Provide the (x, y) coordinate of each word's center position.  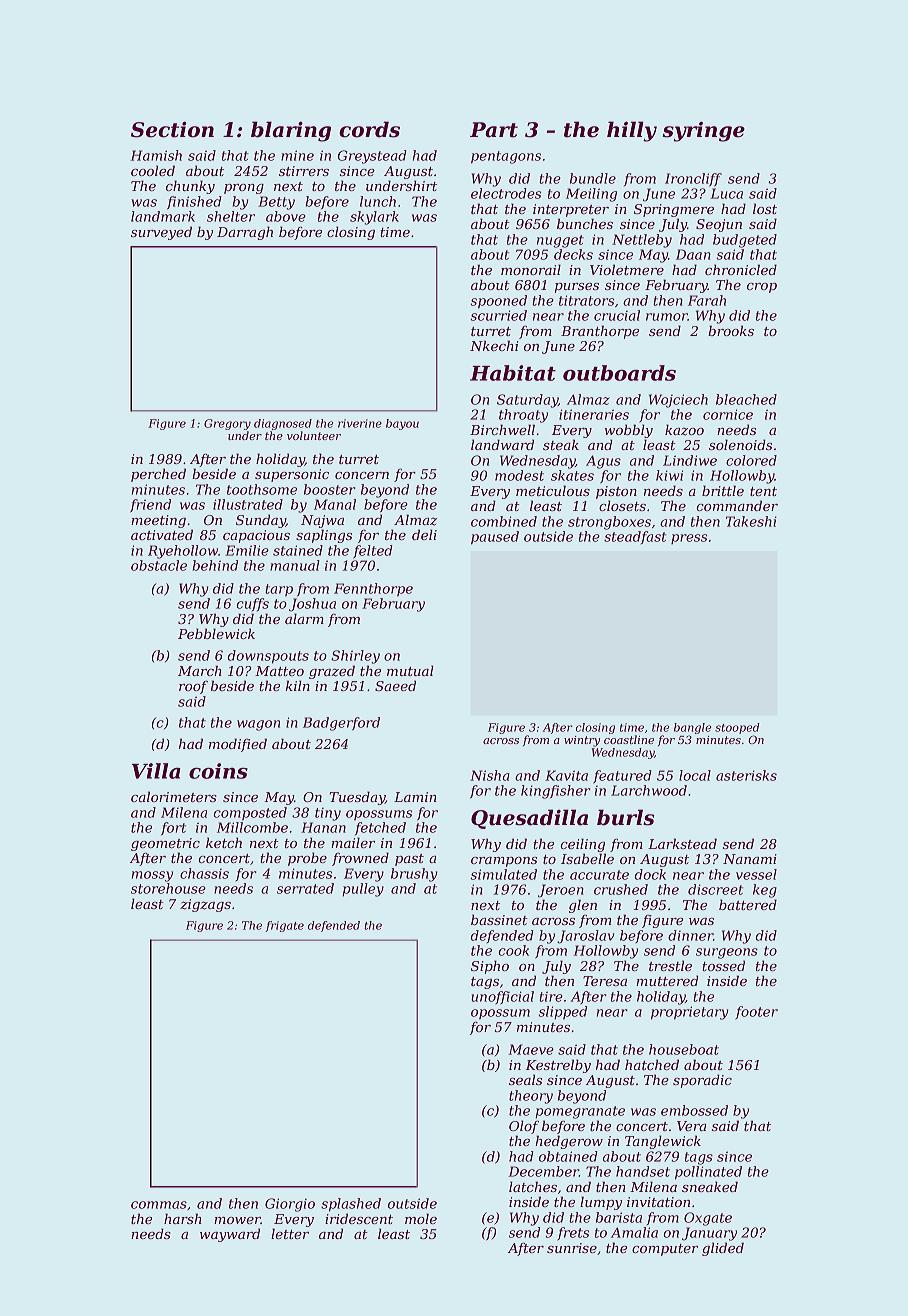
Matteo (279, 671)
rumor (667, 317)
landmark (163, 216)
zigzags (205, 905)
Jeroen (561, 891)
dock (650, 874)
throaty (523, 416)
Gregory (227, 424)
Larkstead (682, 843)
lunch (378, 201)
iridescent (359, 1218)
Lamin (415, 797)
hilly (632, 131)
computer (665, 1250)
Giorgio (290, 1205)
